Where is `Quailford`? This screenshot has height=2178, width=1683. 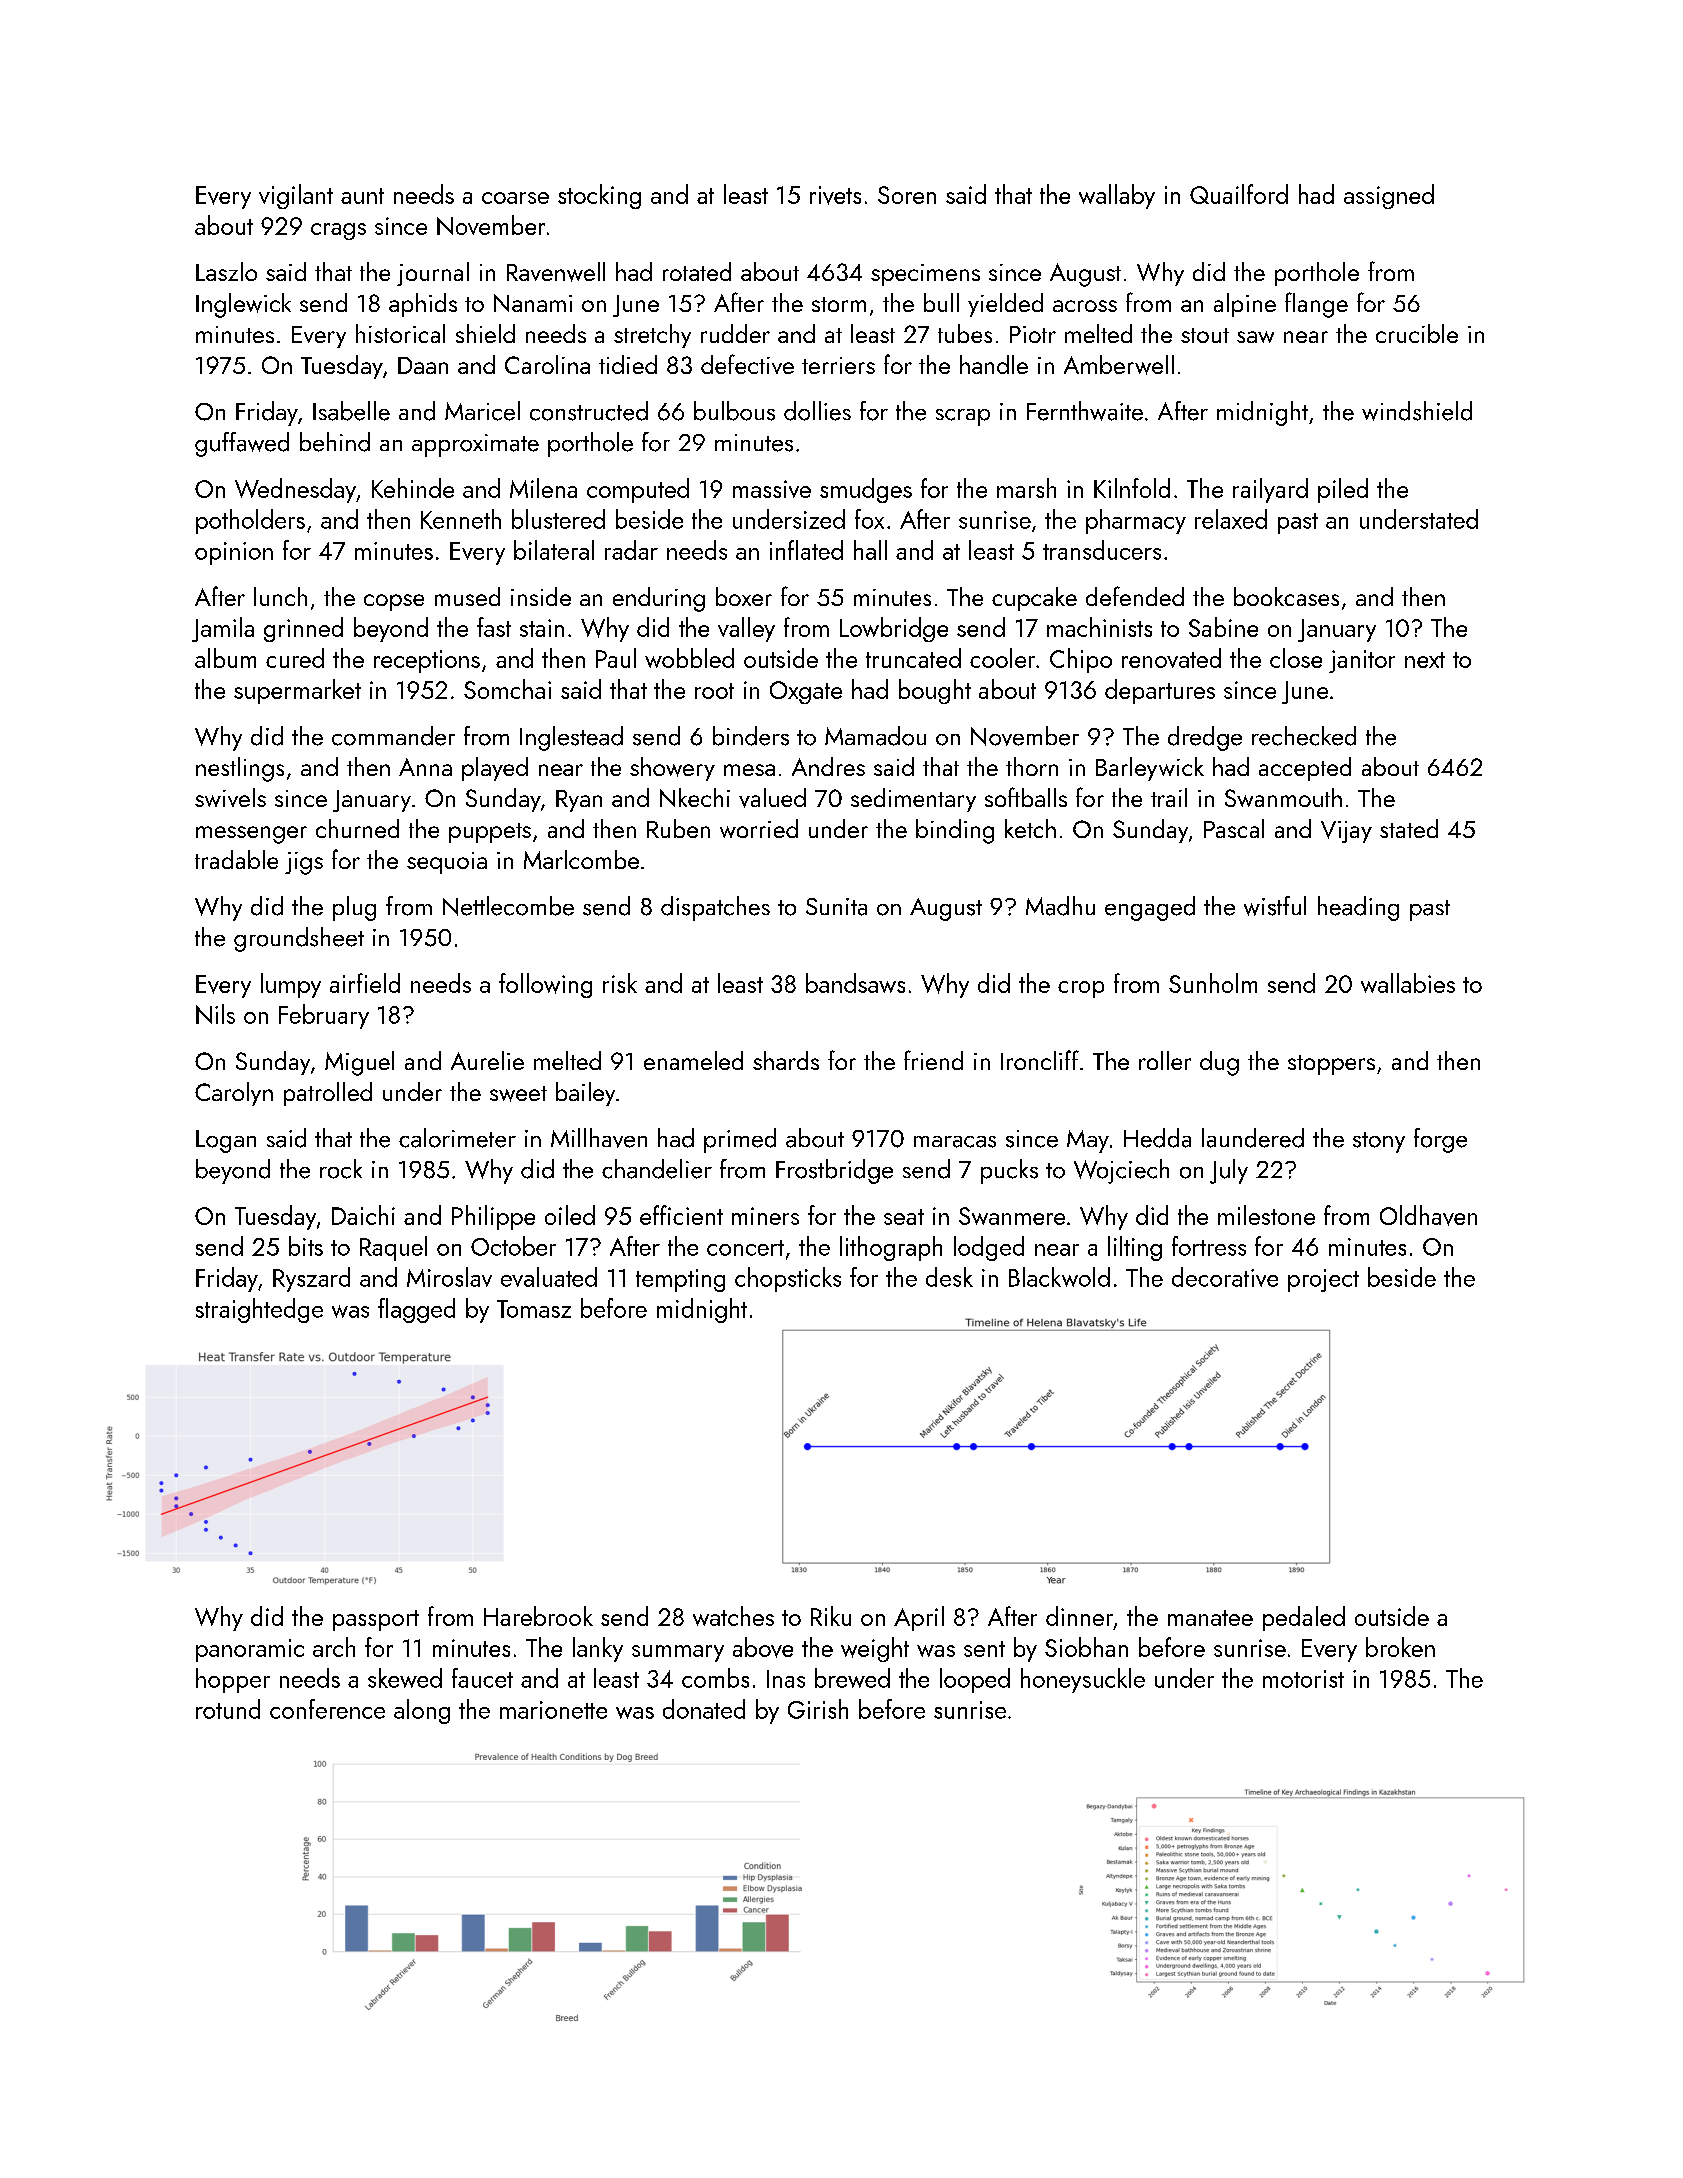
Quailford is located at coordinates (1239, 194).
